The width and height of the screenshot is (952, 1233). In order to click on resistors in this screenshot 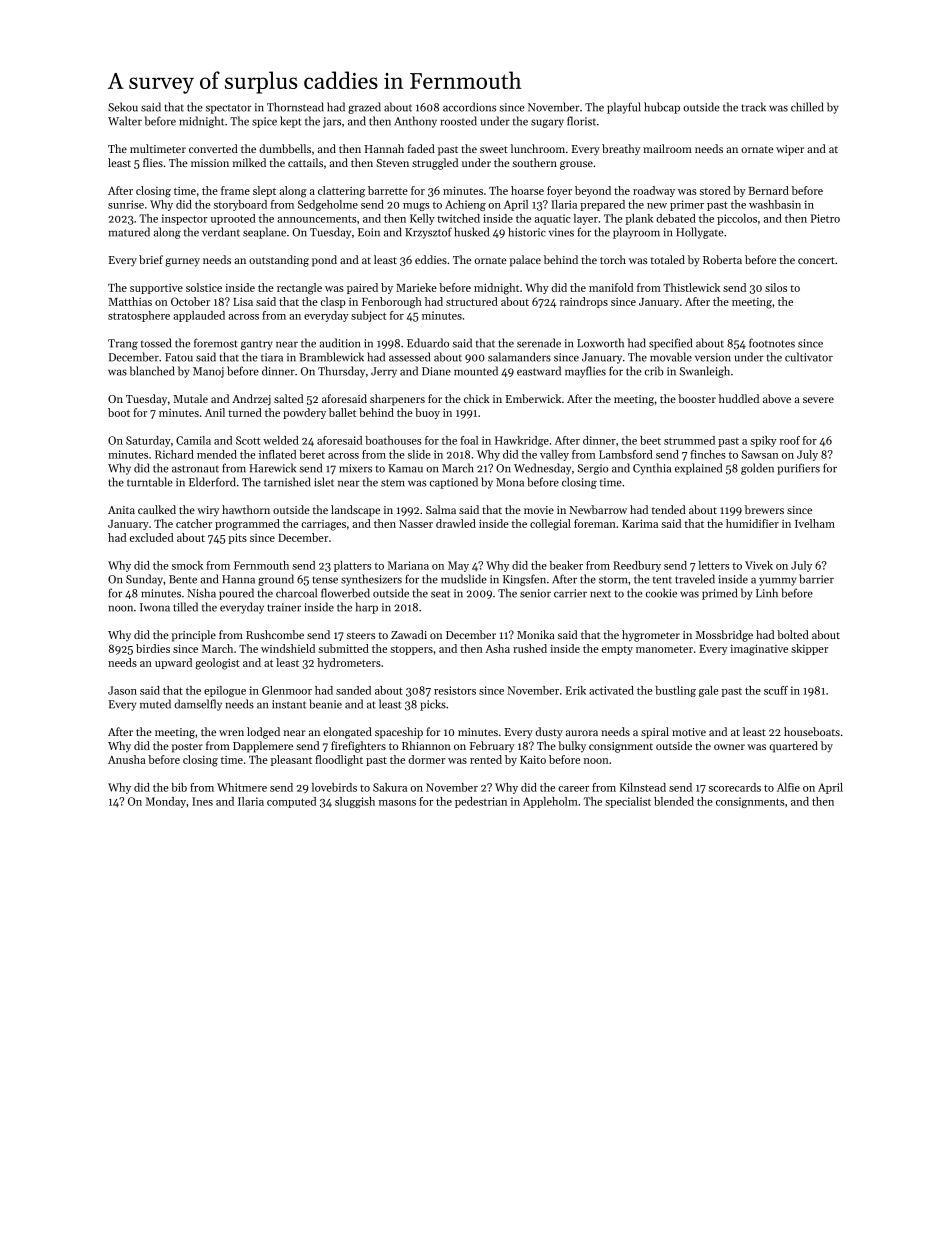, I will do `click(455, 690)`.
